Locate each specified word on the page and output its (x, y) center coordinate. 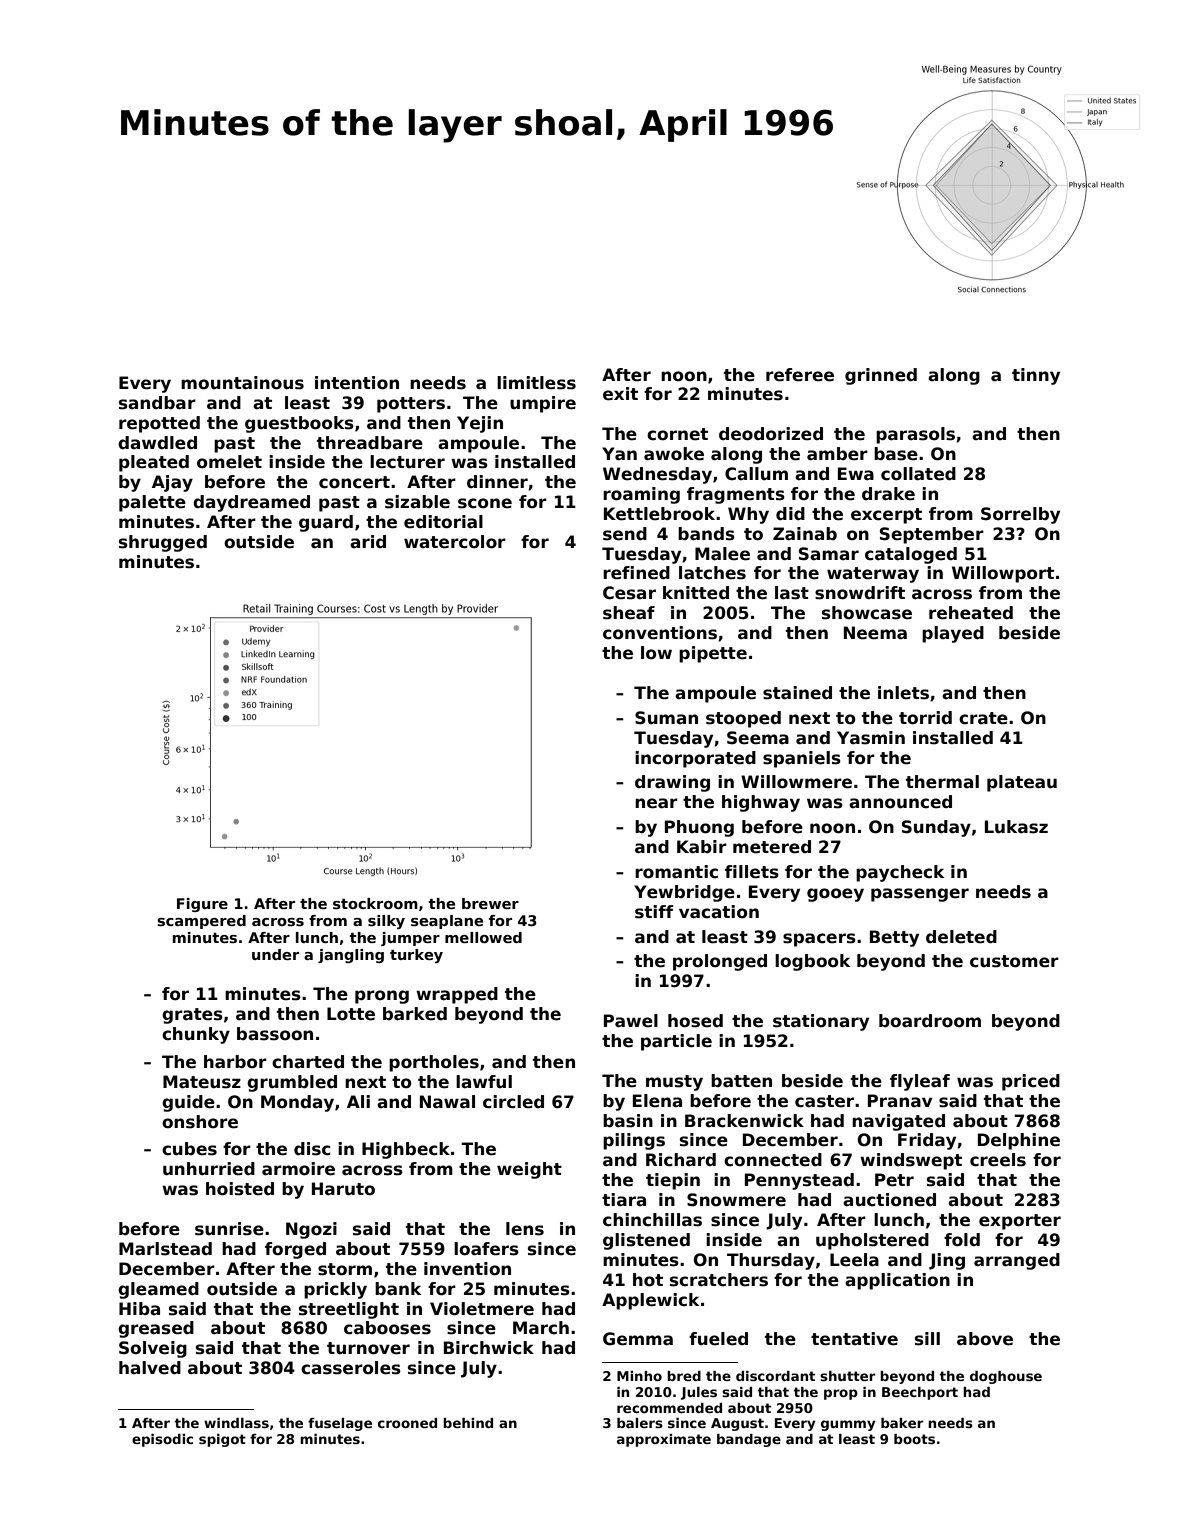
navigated (898, 1122)
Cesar (629, 593)
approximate (664, 1440)
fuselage (340, 1424)
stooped (743, 719)
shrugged (163, 543)
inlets (903, 693)
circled (513, 1102)
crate (983, 718)
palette (152, 503)
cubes (189, 1149)
